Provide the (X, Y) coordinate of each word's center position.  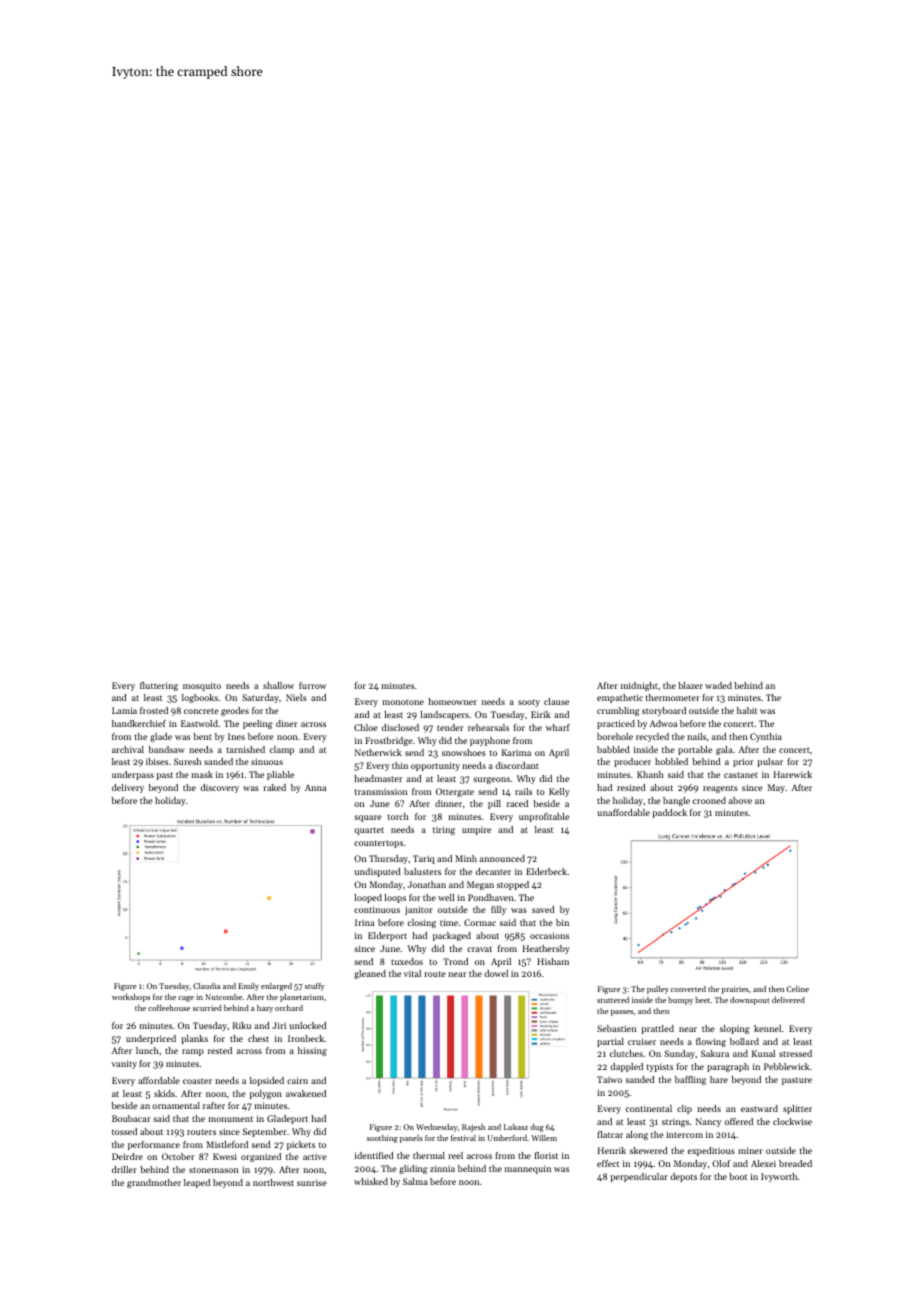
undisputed (378, 872)
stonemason (213, 1170)
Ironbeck (306, 1038)
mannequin (528, 1169)
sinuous (267, 761)
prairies (735, 990)
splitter (797, 1109)
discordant (517, 765)
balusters (422, 871)
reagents (720, 789)
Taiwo (609, 1079)
